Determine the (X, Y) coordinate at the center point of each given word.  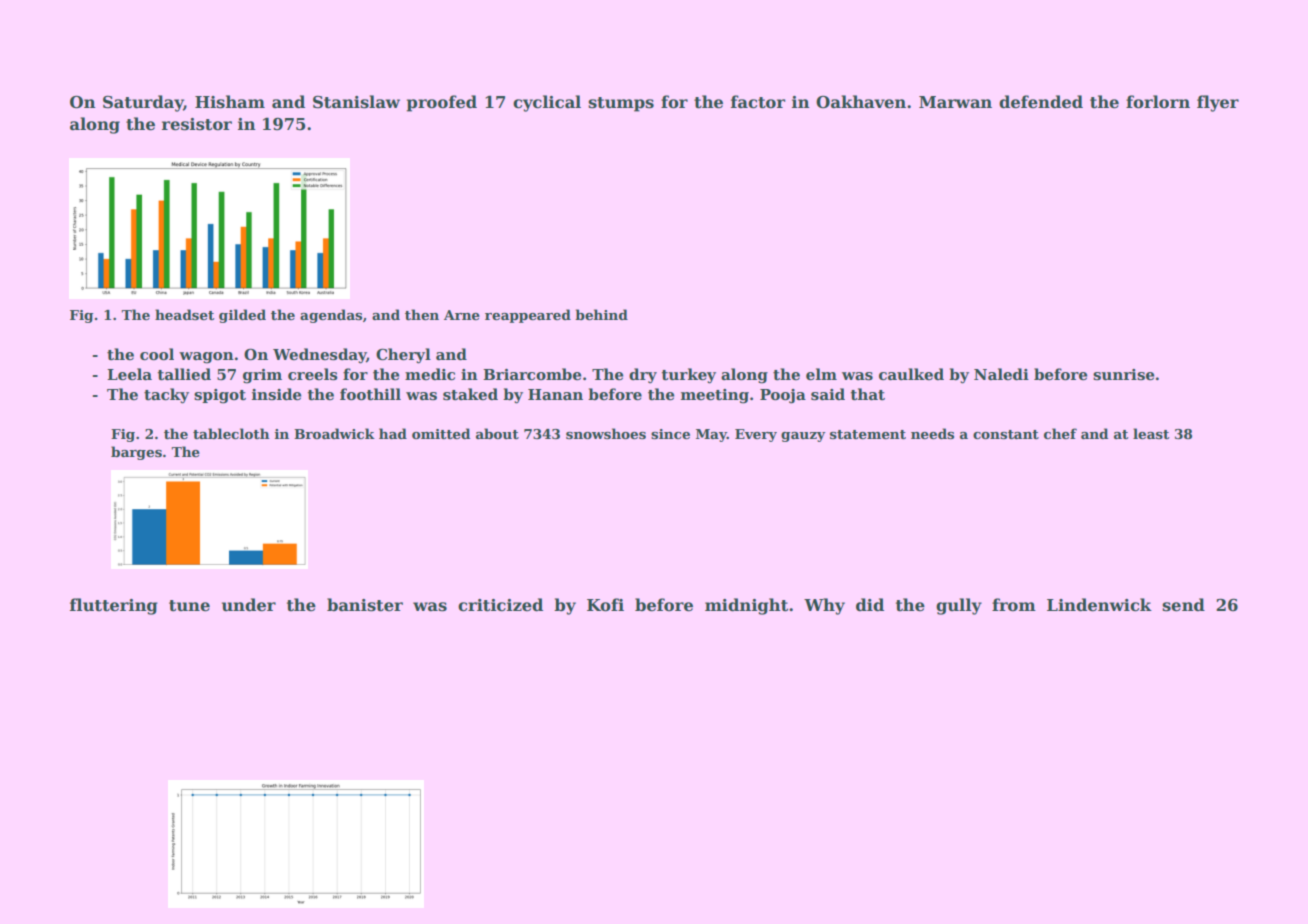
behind (601, 314)
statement (868, 434)
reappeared (528, 316)
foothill (370, 394)
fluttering (114, 606)
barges (136, 453)
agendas (331, 316)
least (1151, 433)
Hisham (230, 102)
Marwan (955, 102)
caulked (911, 374)
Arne (462, 315)
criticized (500, 605)
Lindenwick (1099, 605)
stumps (621, 104)
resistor (197, 124)
